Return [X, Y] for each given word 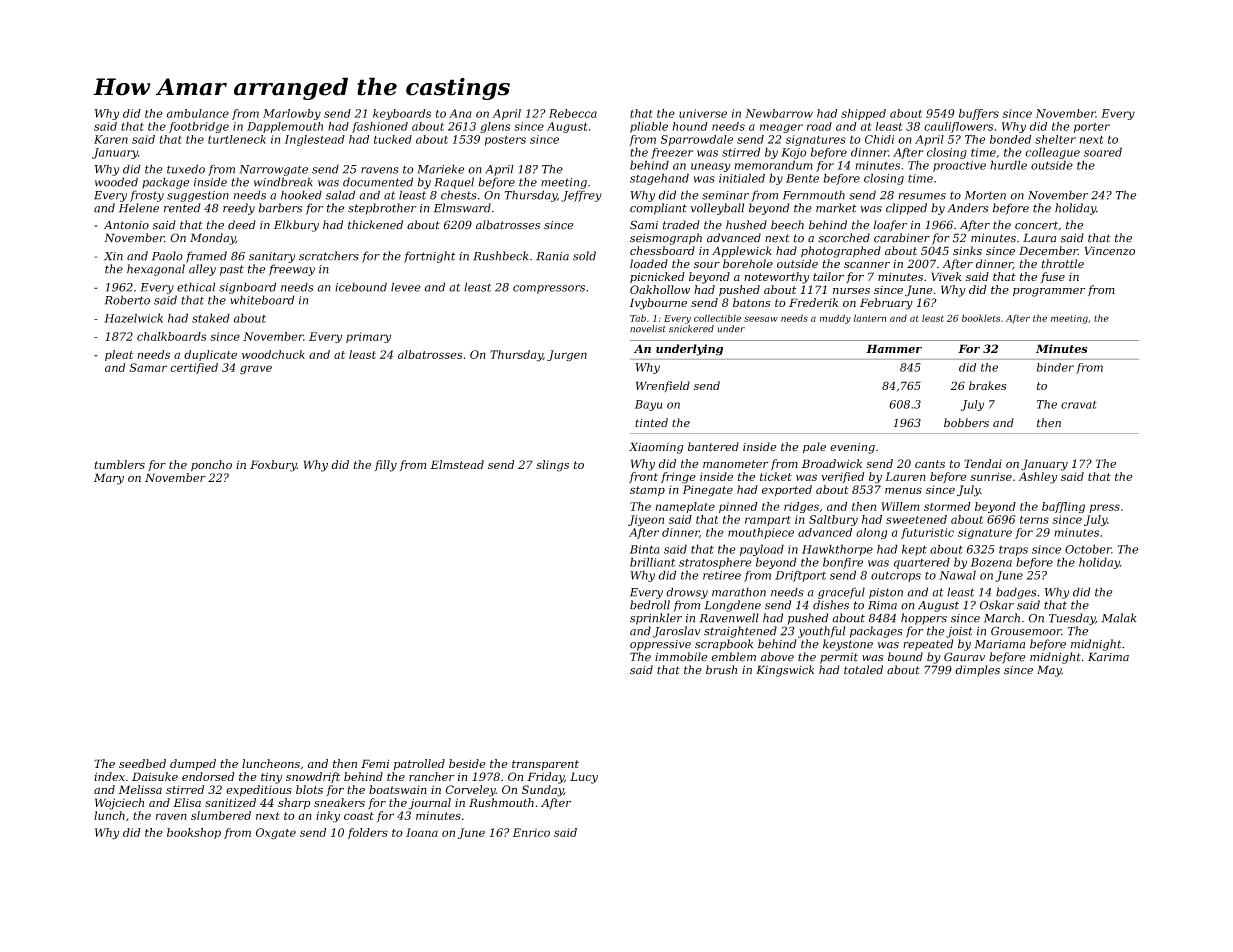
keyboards [402, 114]
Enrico [531, 832]
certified [194, 368]
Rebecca [573, 113]
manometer [736, 464]
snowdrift [313, 777]
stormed [947, 506]
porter [1092, 128]
